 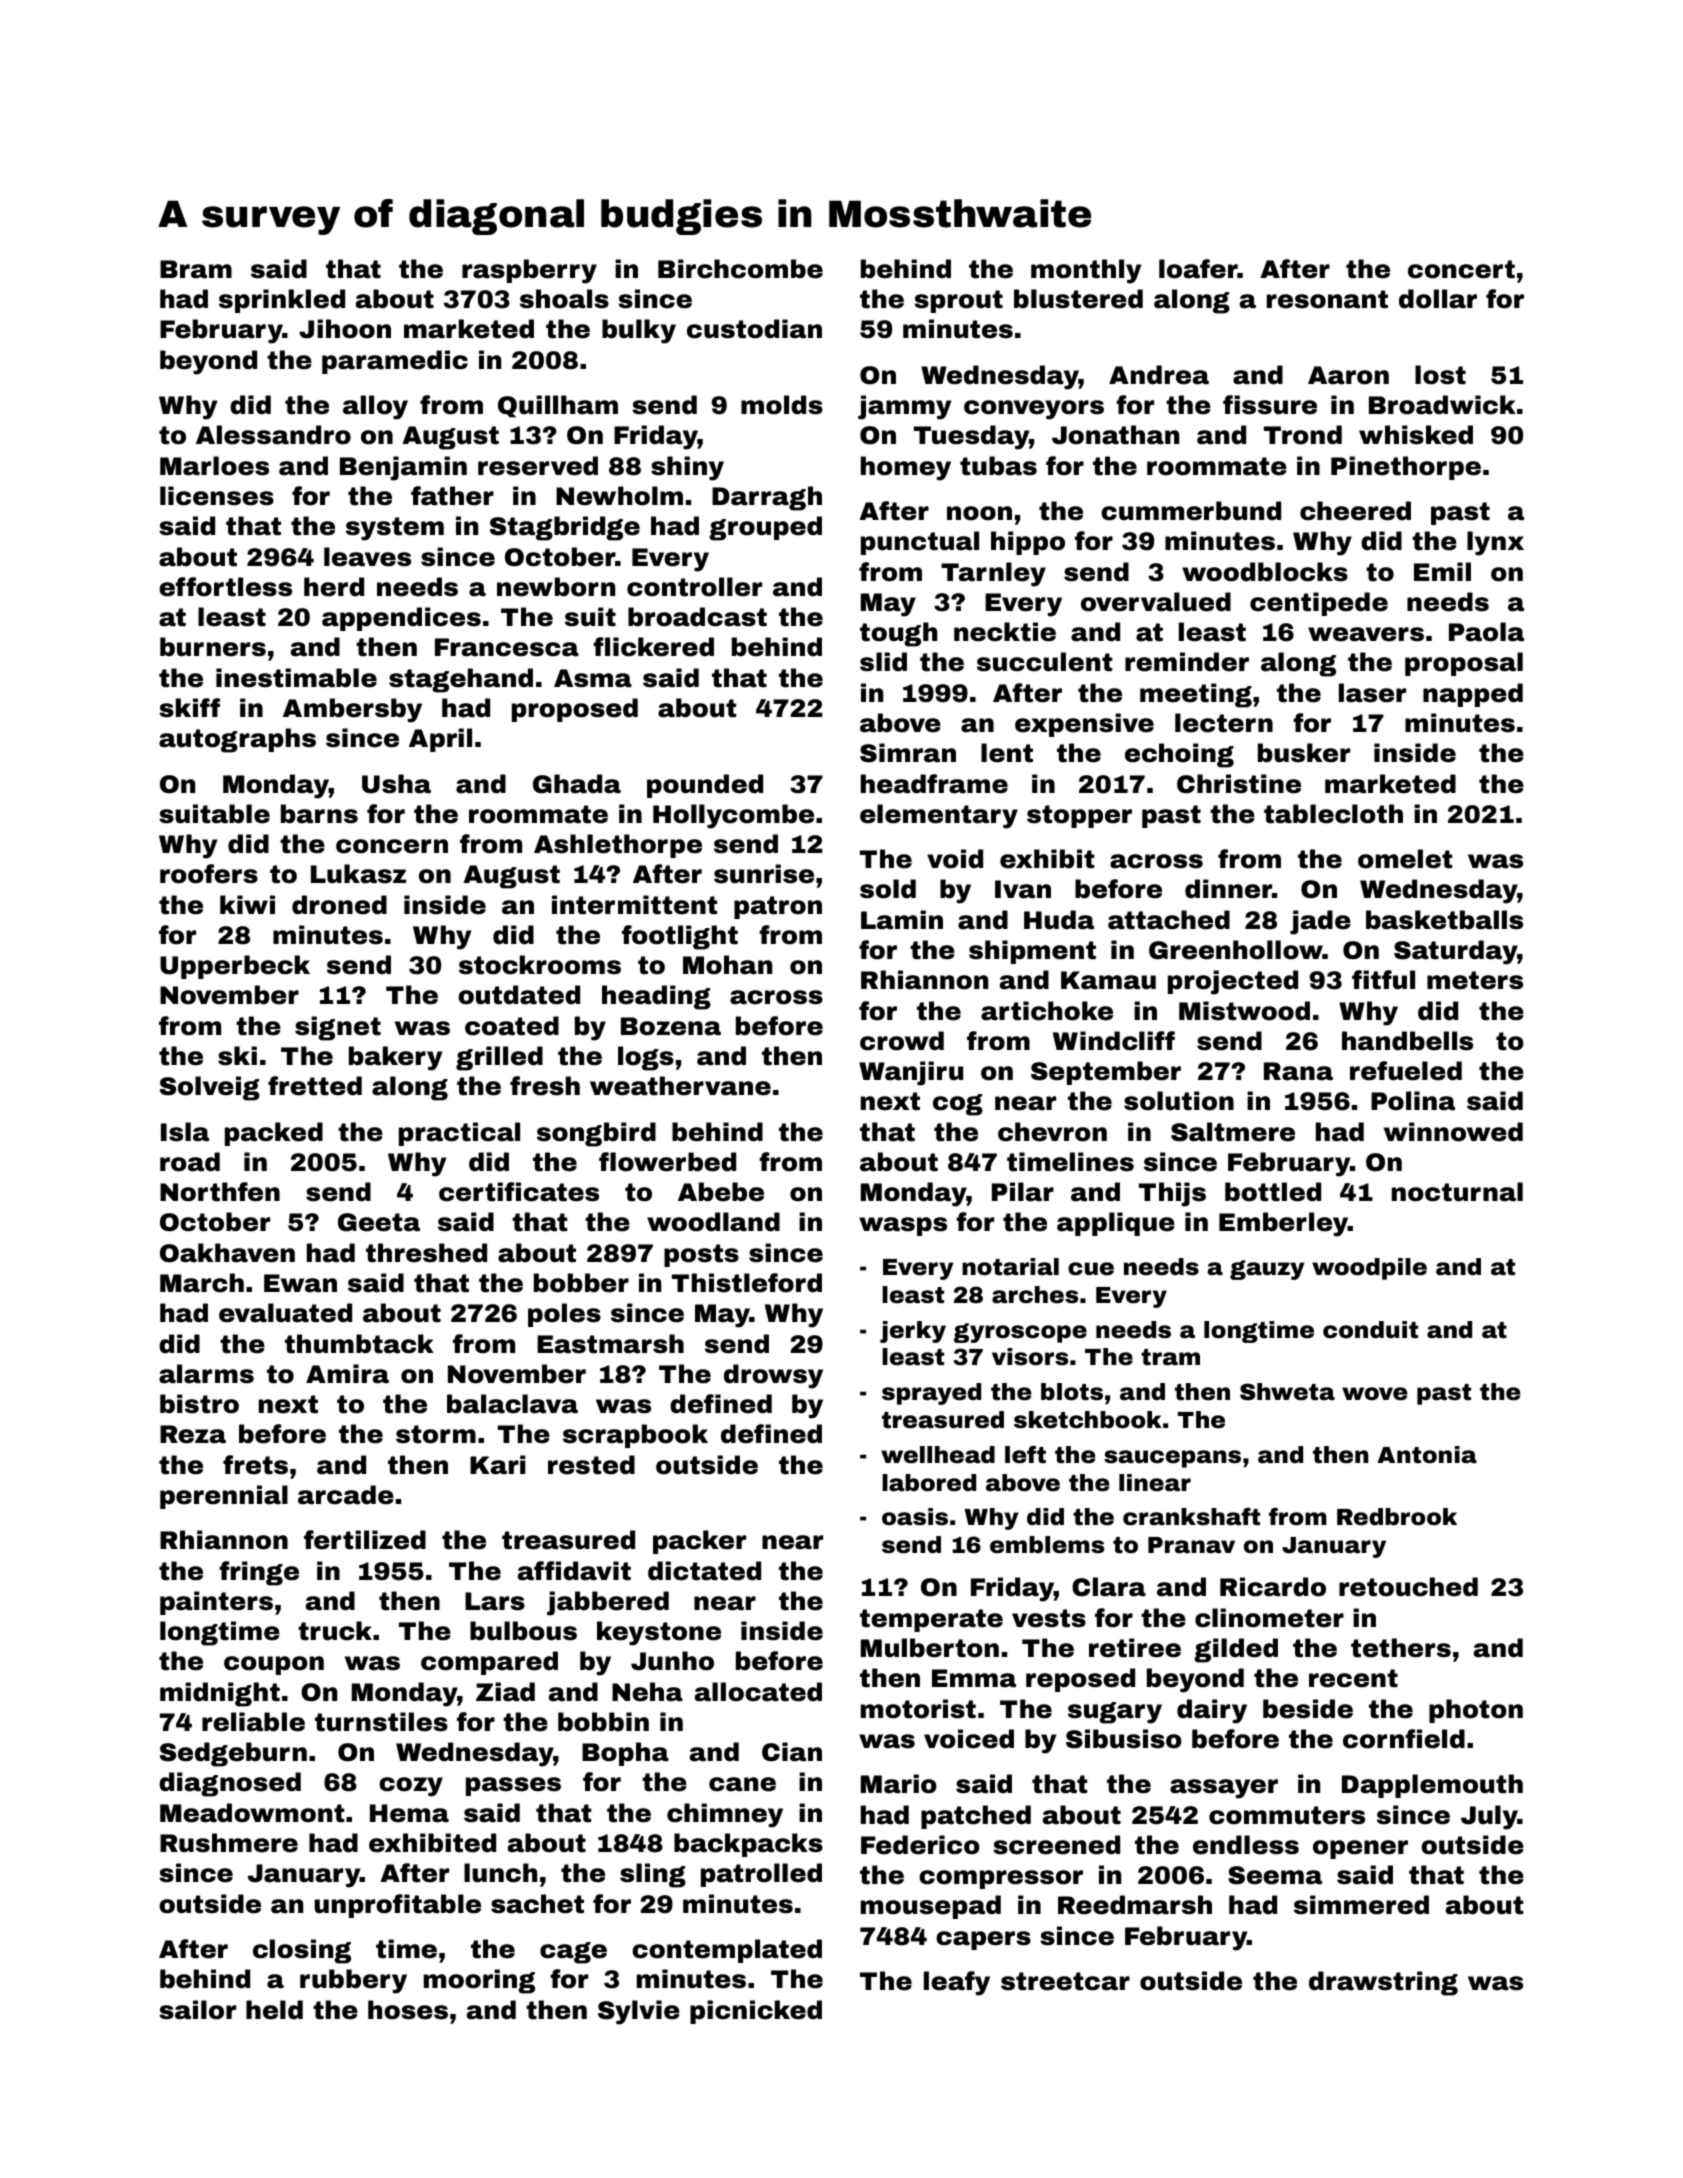 What do you see at coordinates (699, 1542) in the screenshot?
I see `packer` at bounding box center [699, 1542].
